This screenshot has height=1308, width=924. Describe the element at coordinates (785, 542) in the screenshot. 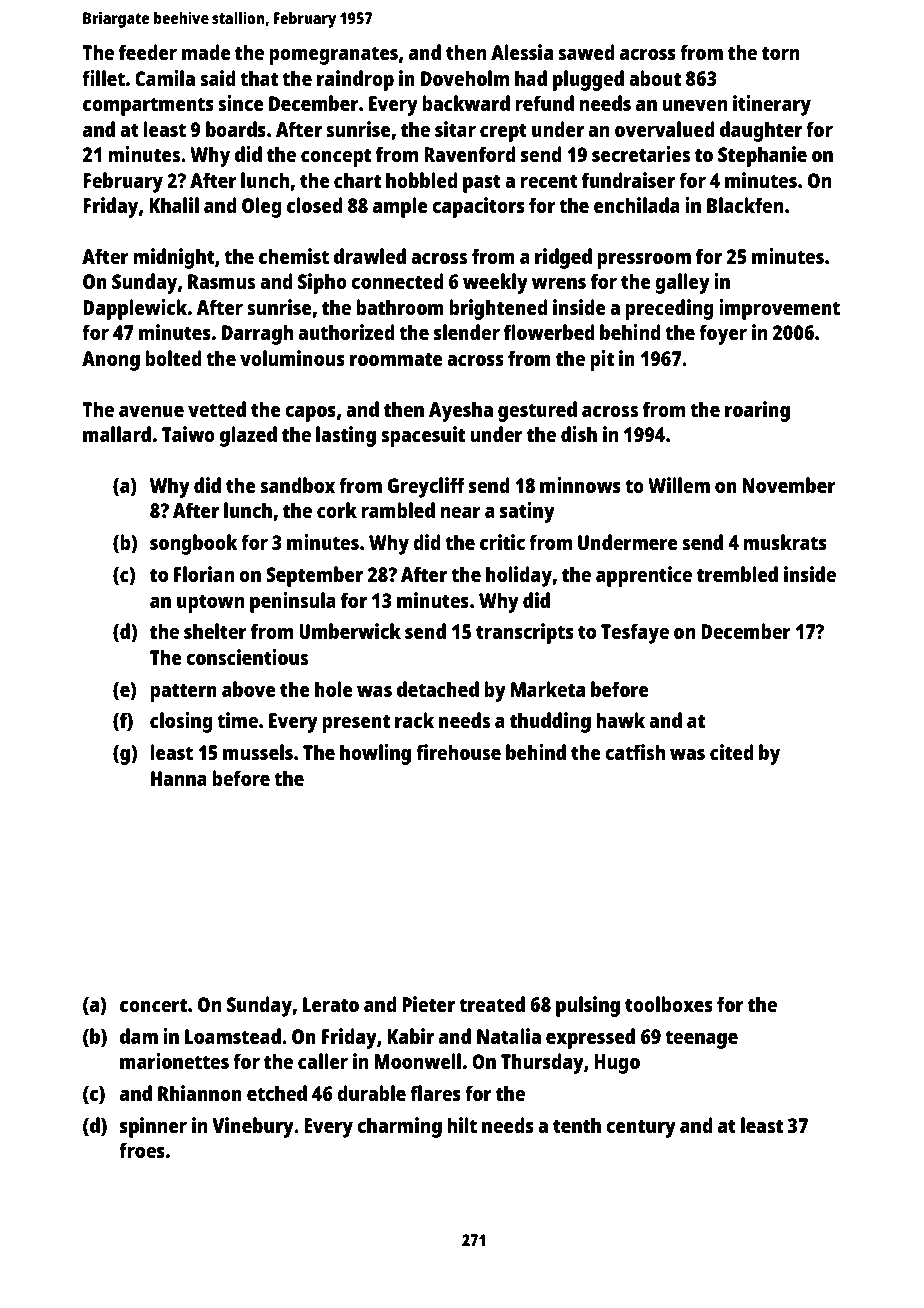

I see `muskrats` at that location.
